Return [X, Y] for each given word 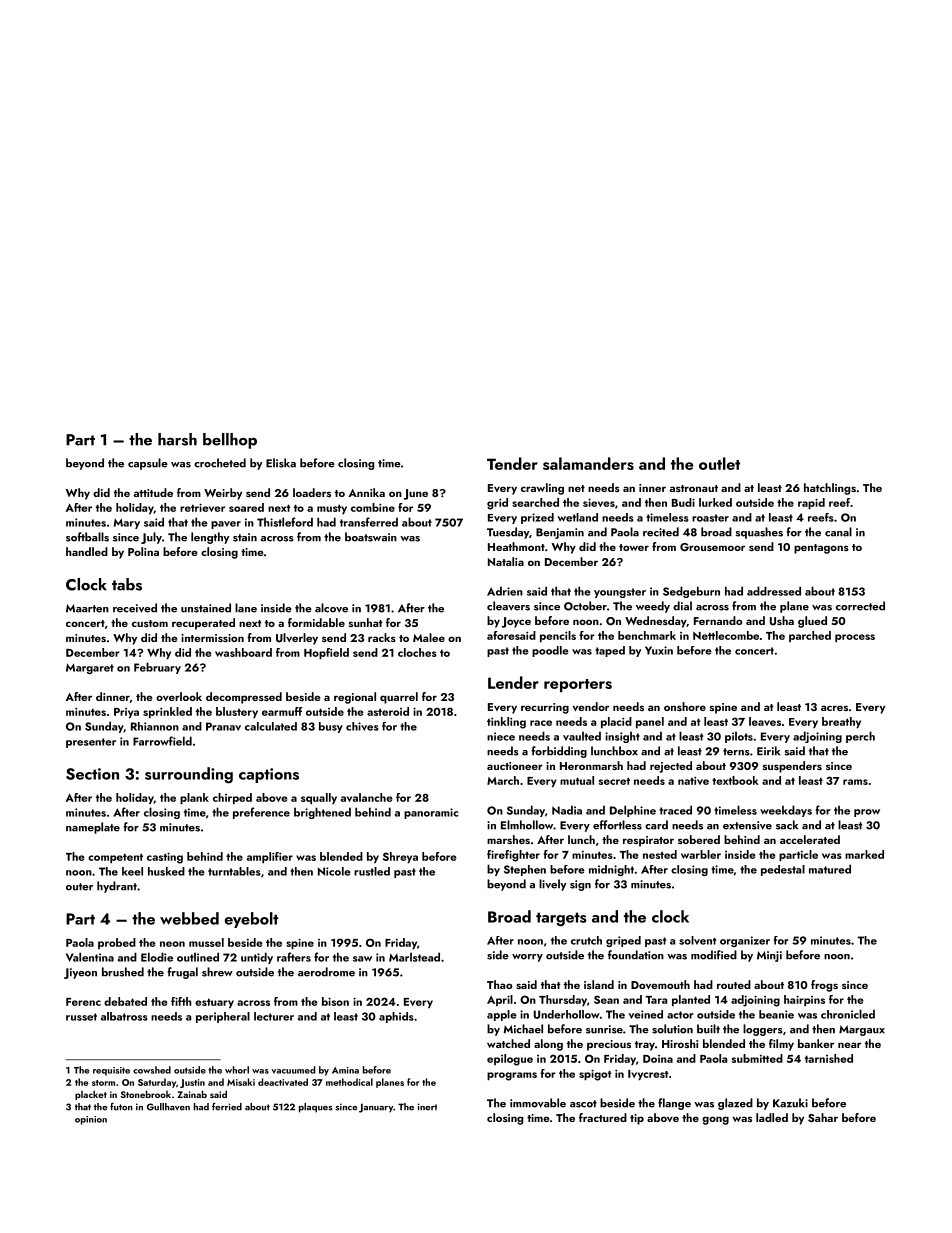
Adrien [505, 591]
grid [497, 504]
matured [830, 869]
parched [810, 636]
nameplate [93, 828]
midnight [611, 870]
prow [867, 813]
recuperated [203, 624]
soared [246, 507]
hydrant [117, 887]
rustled [372, 871]
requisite [111, 1071]
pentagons [821, 549]
